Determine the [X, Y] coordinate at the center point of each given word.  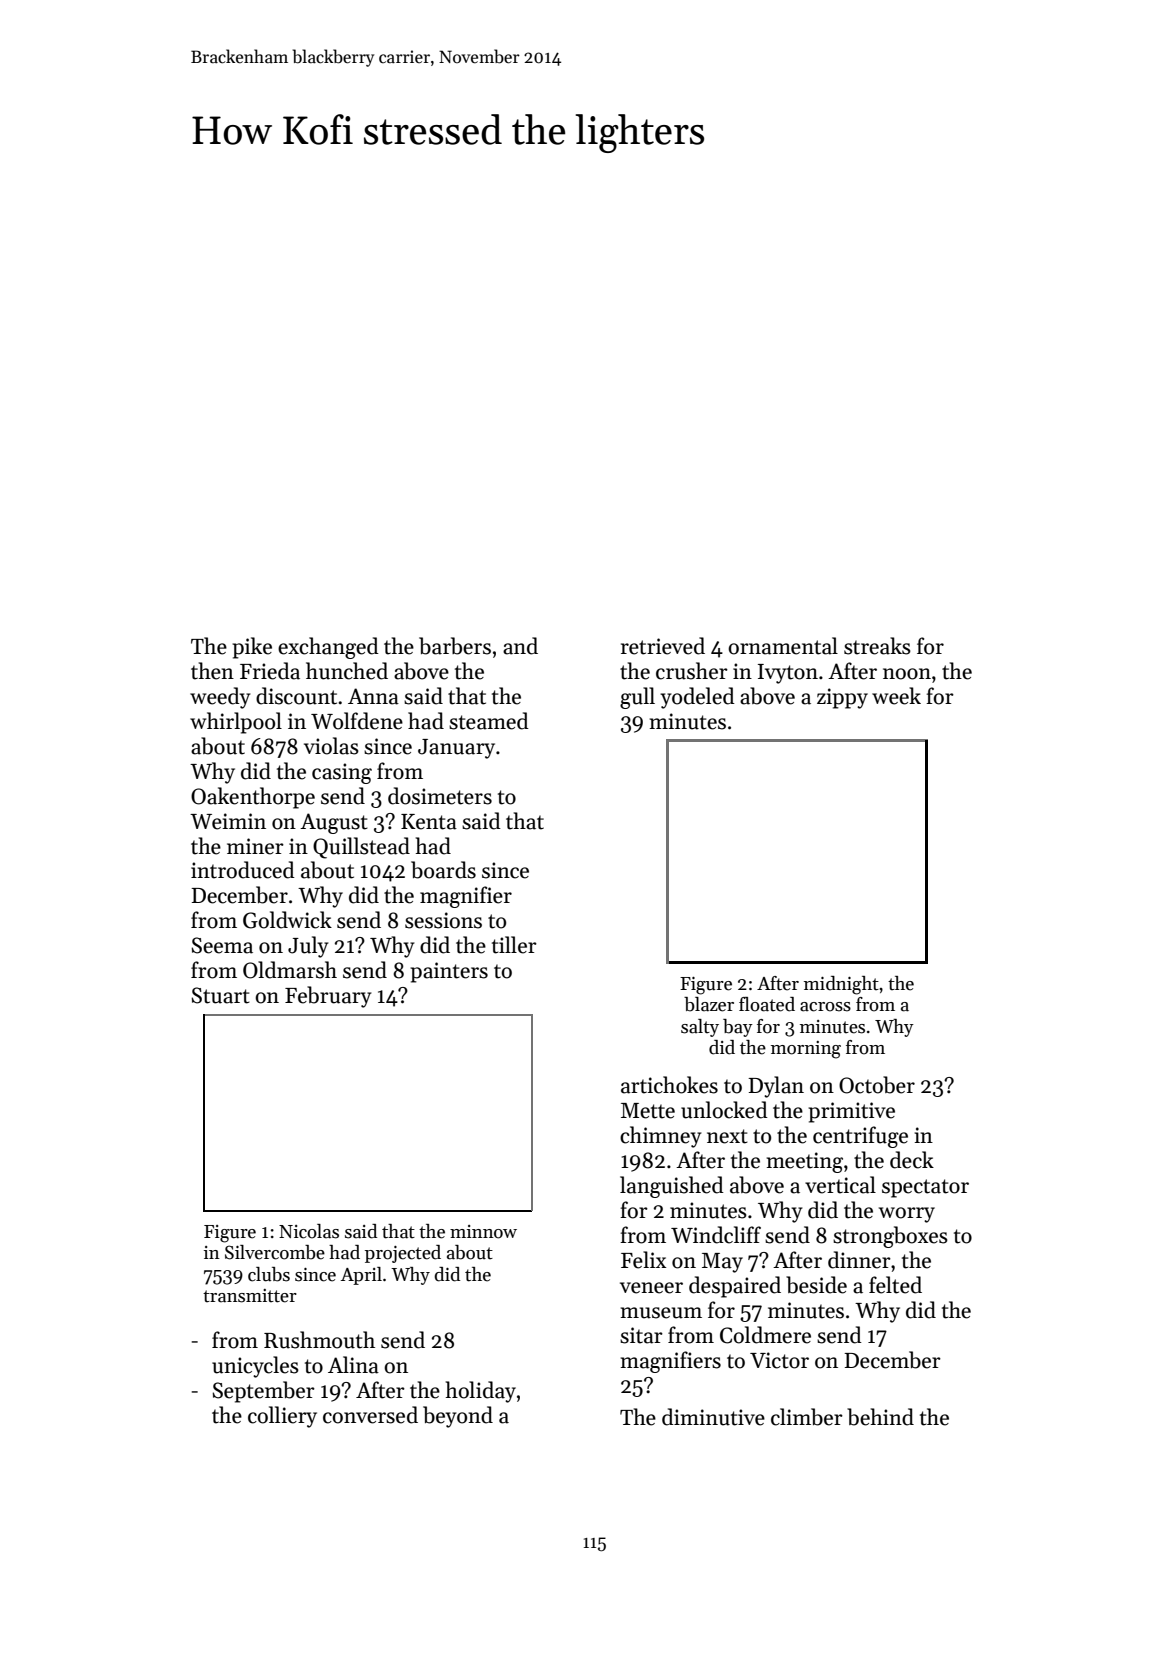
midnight [841, 985]
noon [907, 674]
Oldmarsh [290, 970]
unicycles [255, 1367]
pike [252, 648]
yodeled [697, 698]
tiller [514, 945]
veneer [651, 1288]
